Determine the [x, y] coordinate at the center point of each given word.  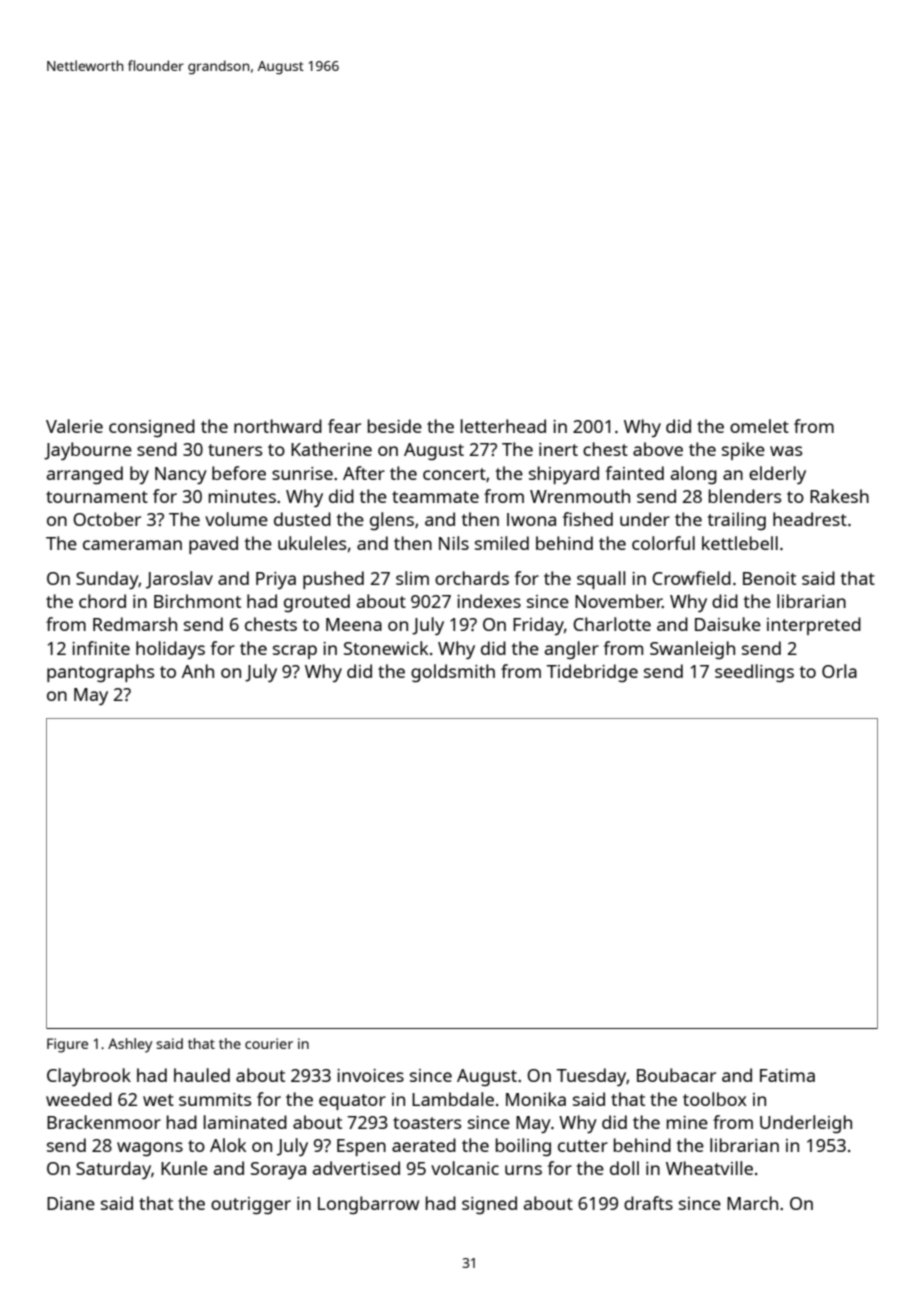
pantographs [100, 673]
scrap [295, 652]
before [239, 473]
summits [215, 1099]
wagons [150, 1149]
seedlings [754, 673]
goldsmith [453, 673]
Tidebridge [592, 673]
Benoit [769, 578]
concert [454, 474]
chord [102, 601]
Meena [354, 624]
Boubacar [676, 1075]
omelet [759, 426]
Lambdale [453, 1099]
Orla [839, 671]
